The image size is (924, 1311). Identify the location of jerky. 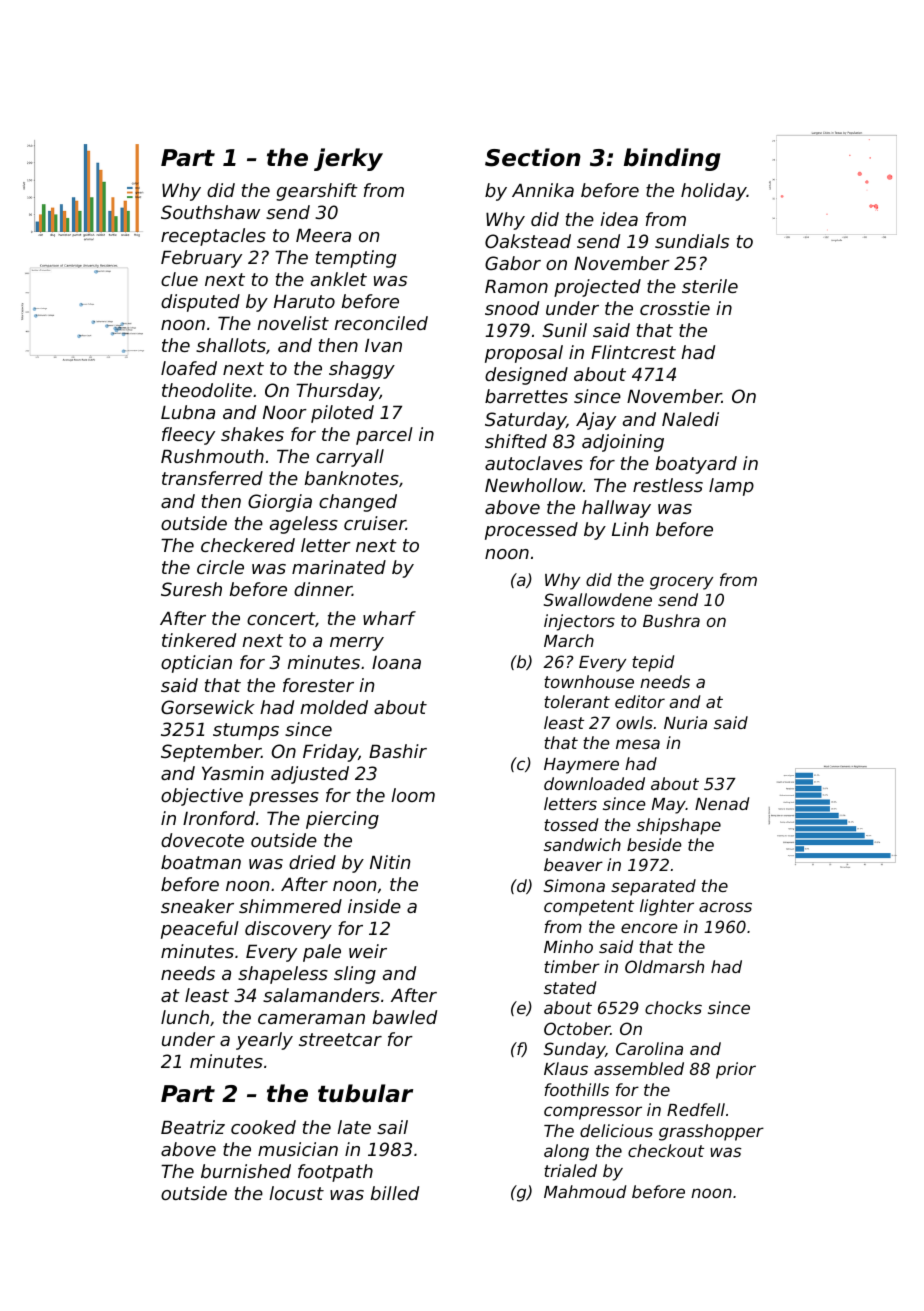
(348, 159).
